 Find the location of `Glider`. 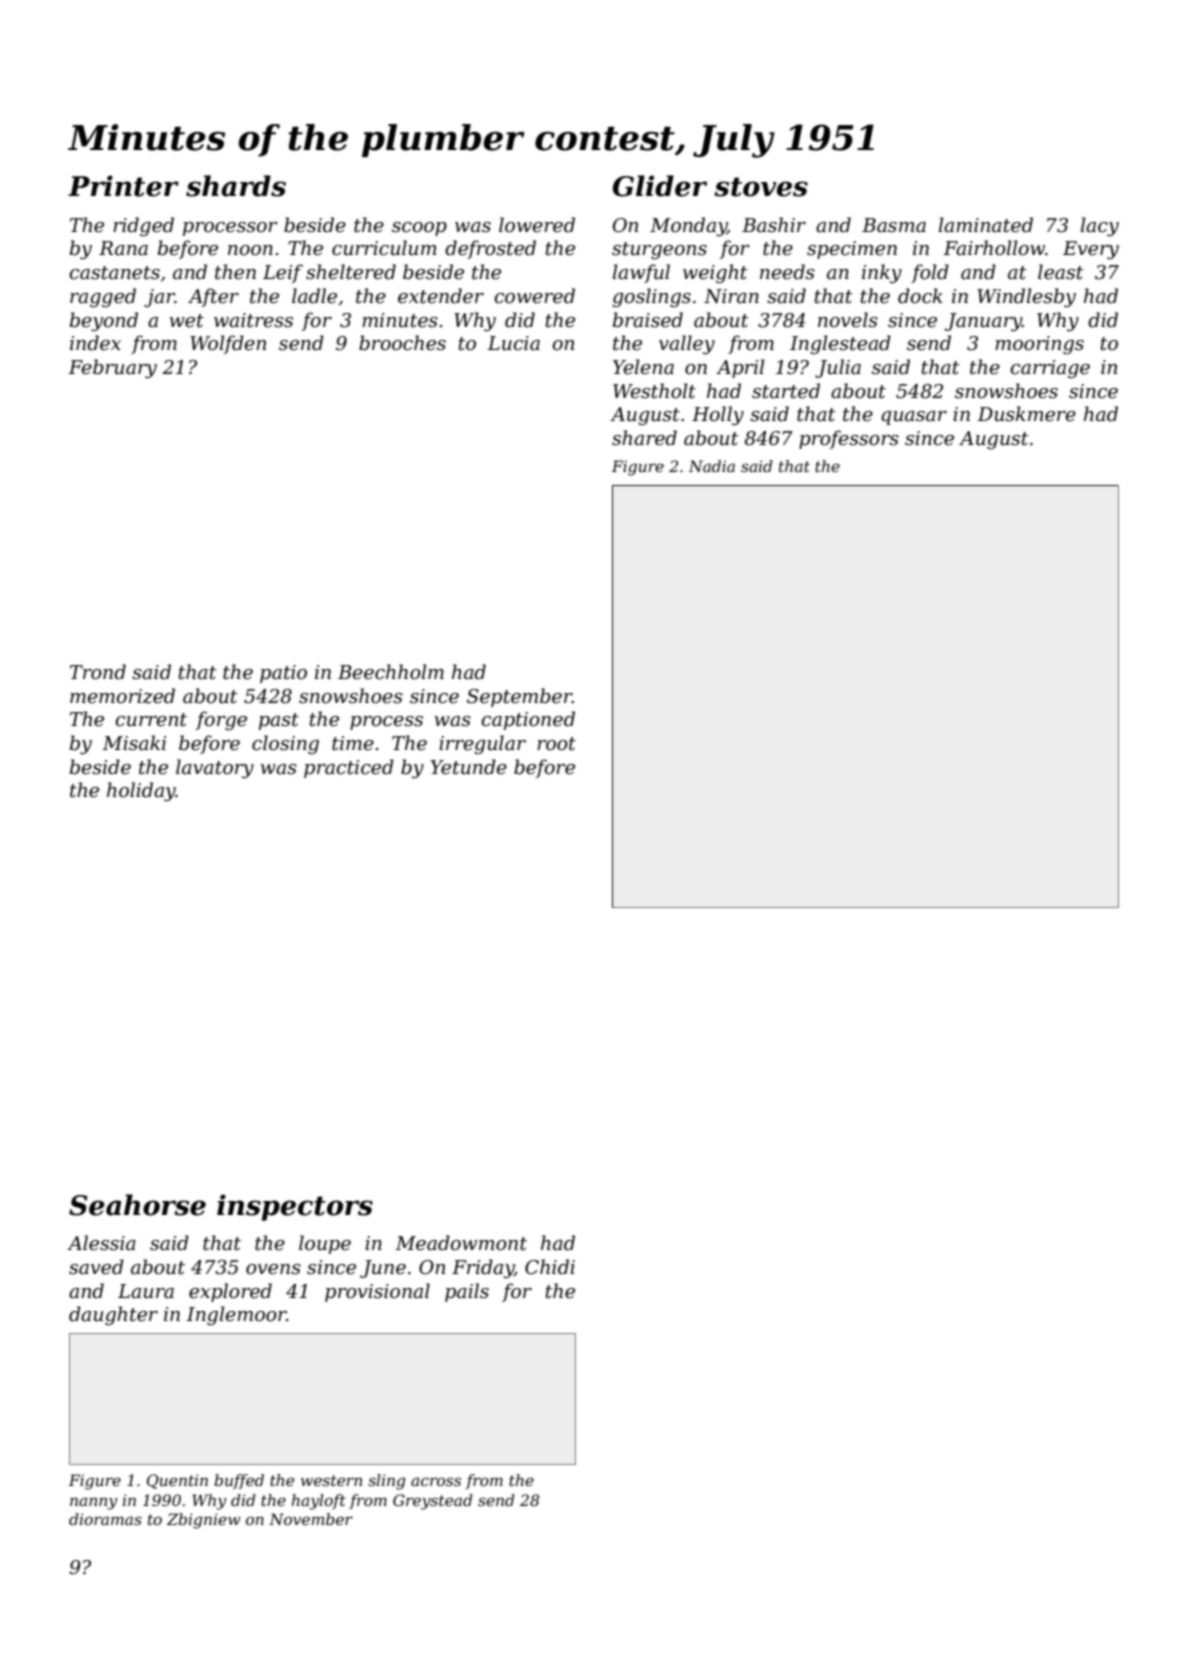

Glider is located at coordinates (660, 186).
